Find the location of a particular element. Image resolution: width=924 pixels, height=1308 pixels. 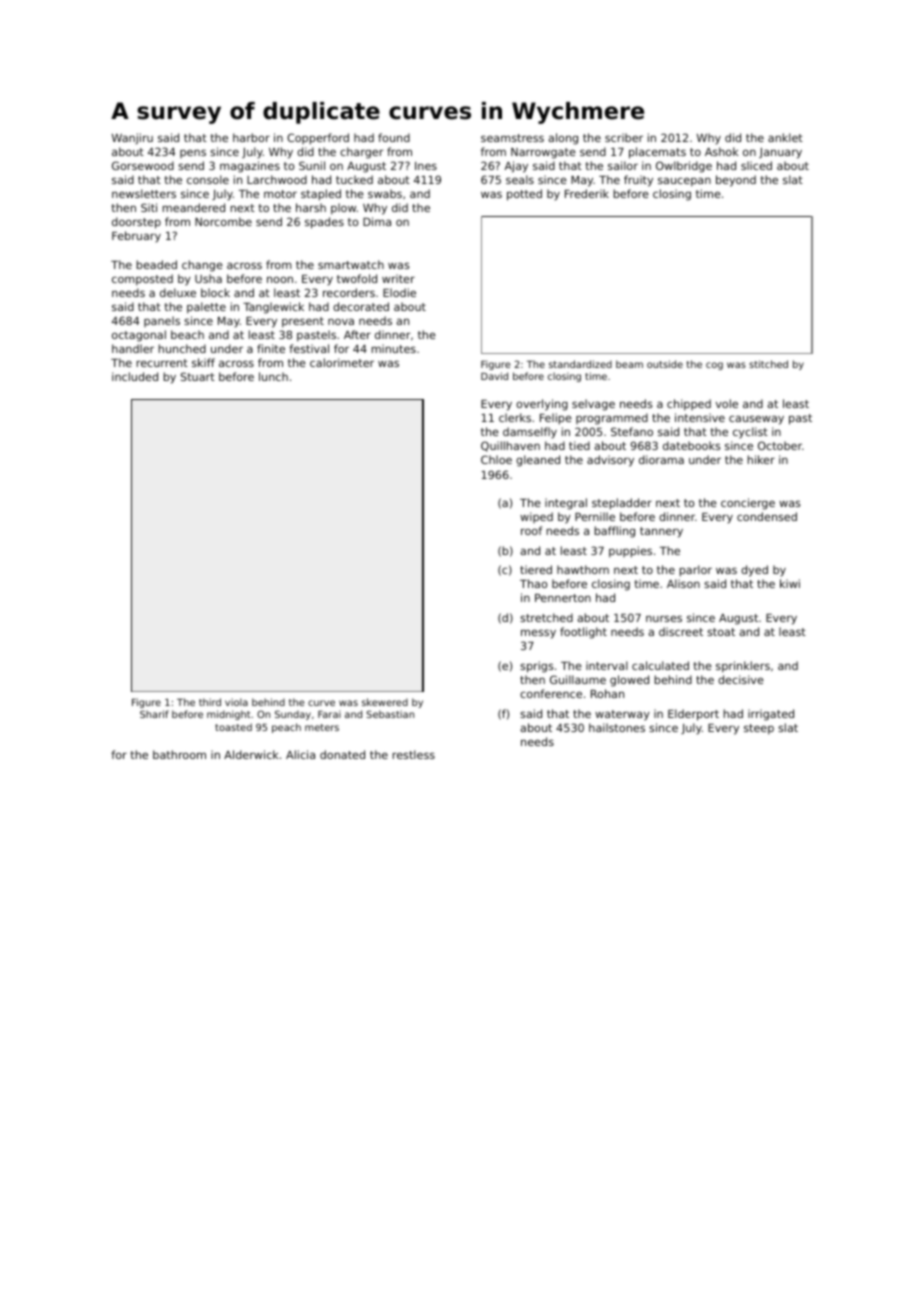

third is located at coordinates (210, 702).
